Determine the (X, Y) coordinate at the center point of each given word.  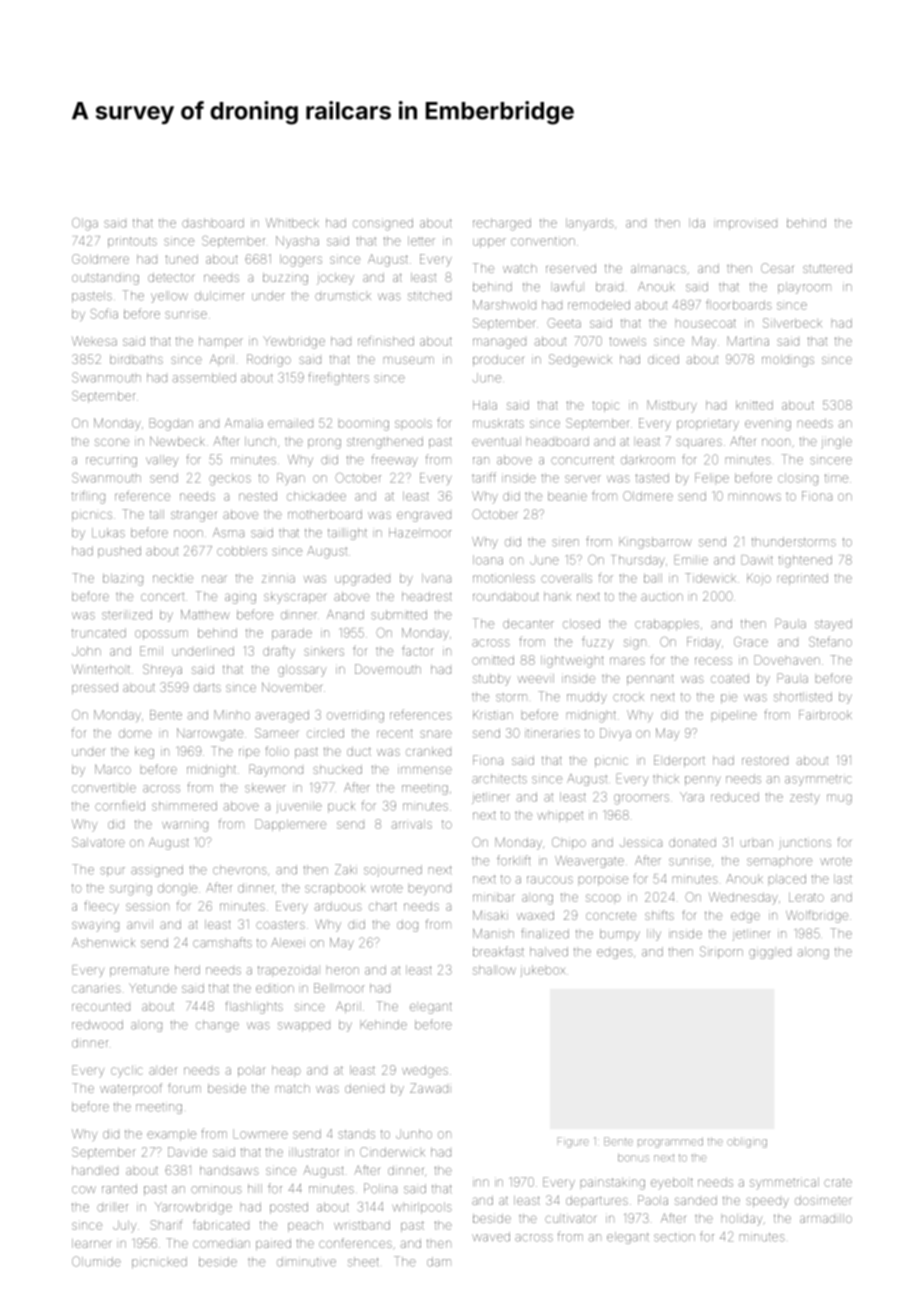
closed (581, 624)
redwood (97, 1025)
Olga (85, 224)
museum (409, 360)
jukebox (543, 971)
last (843, 879)
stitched (429, 296)
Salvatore (98, 842)
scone (112, 442)
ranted (119, 1189)
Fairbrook (825, 715)
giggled (770, 954)
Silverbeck (792, 323)
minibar (494, 897)
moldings (788, 361)
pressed (95, 688)
